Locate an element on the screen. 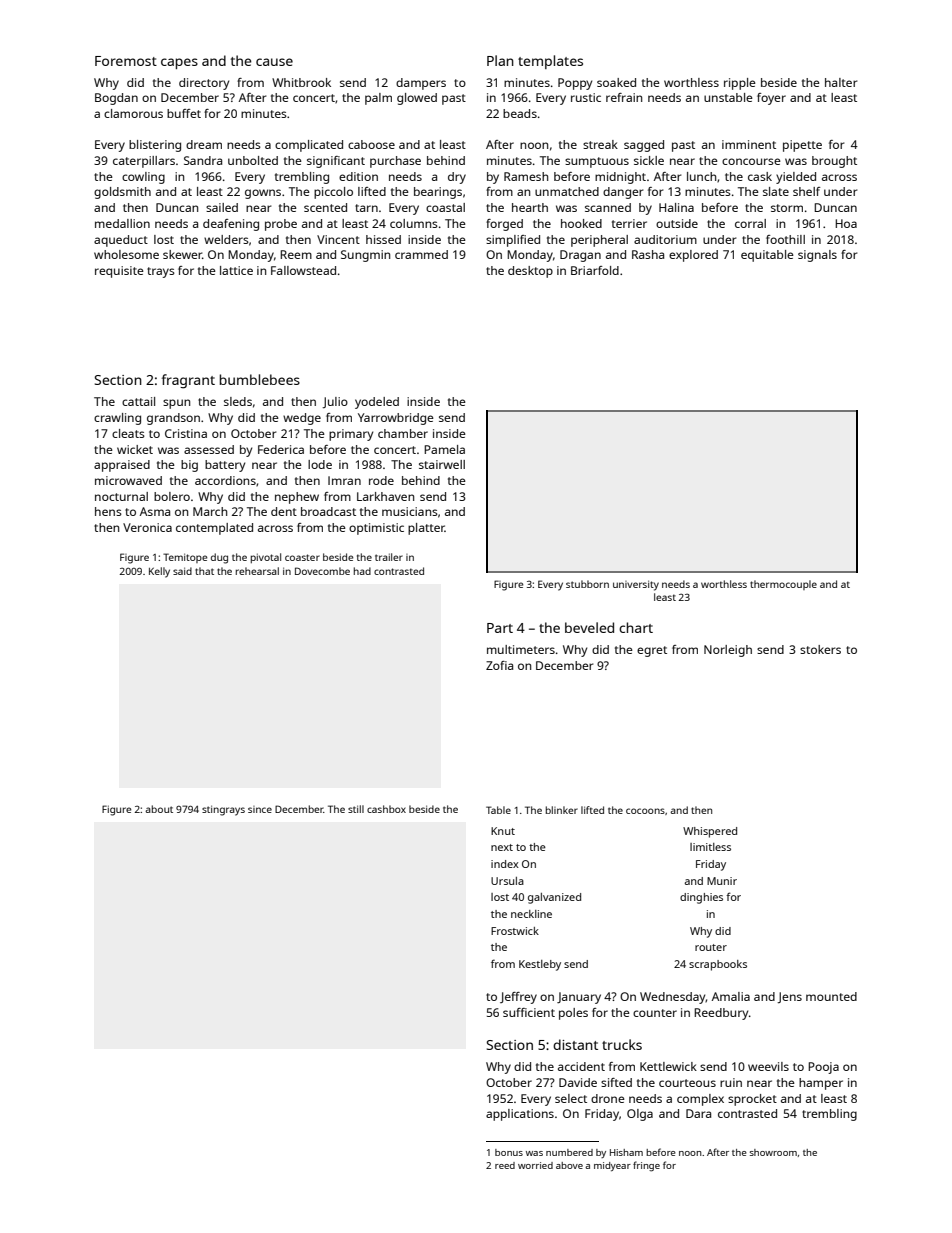  templates is located at coordinates (550, 62).
